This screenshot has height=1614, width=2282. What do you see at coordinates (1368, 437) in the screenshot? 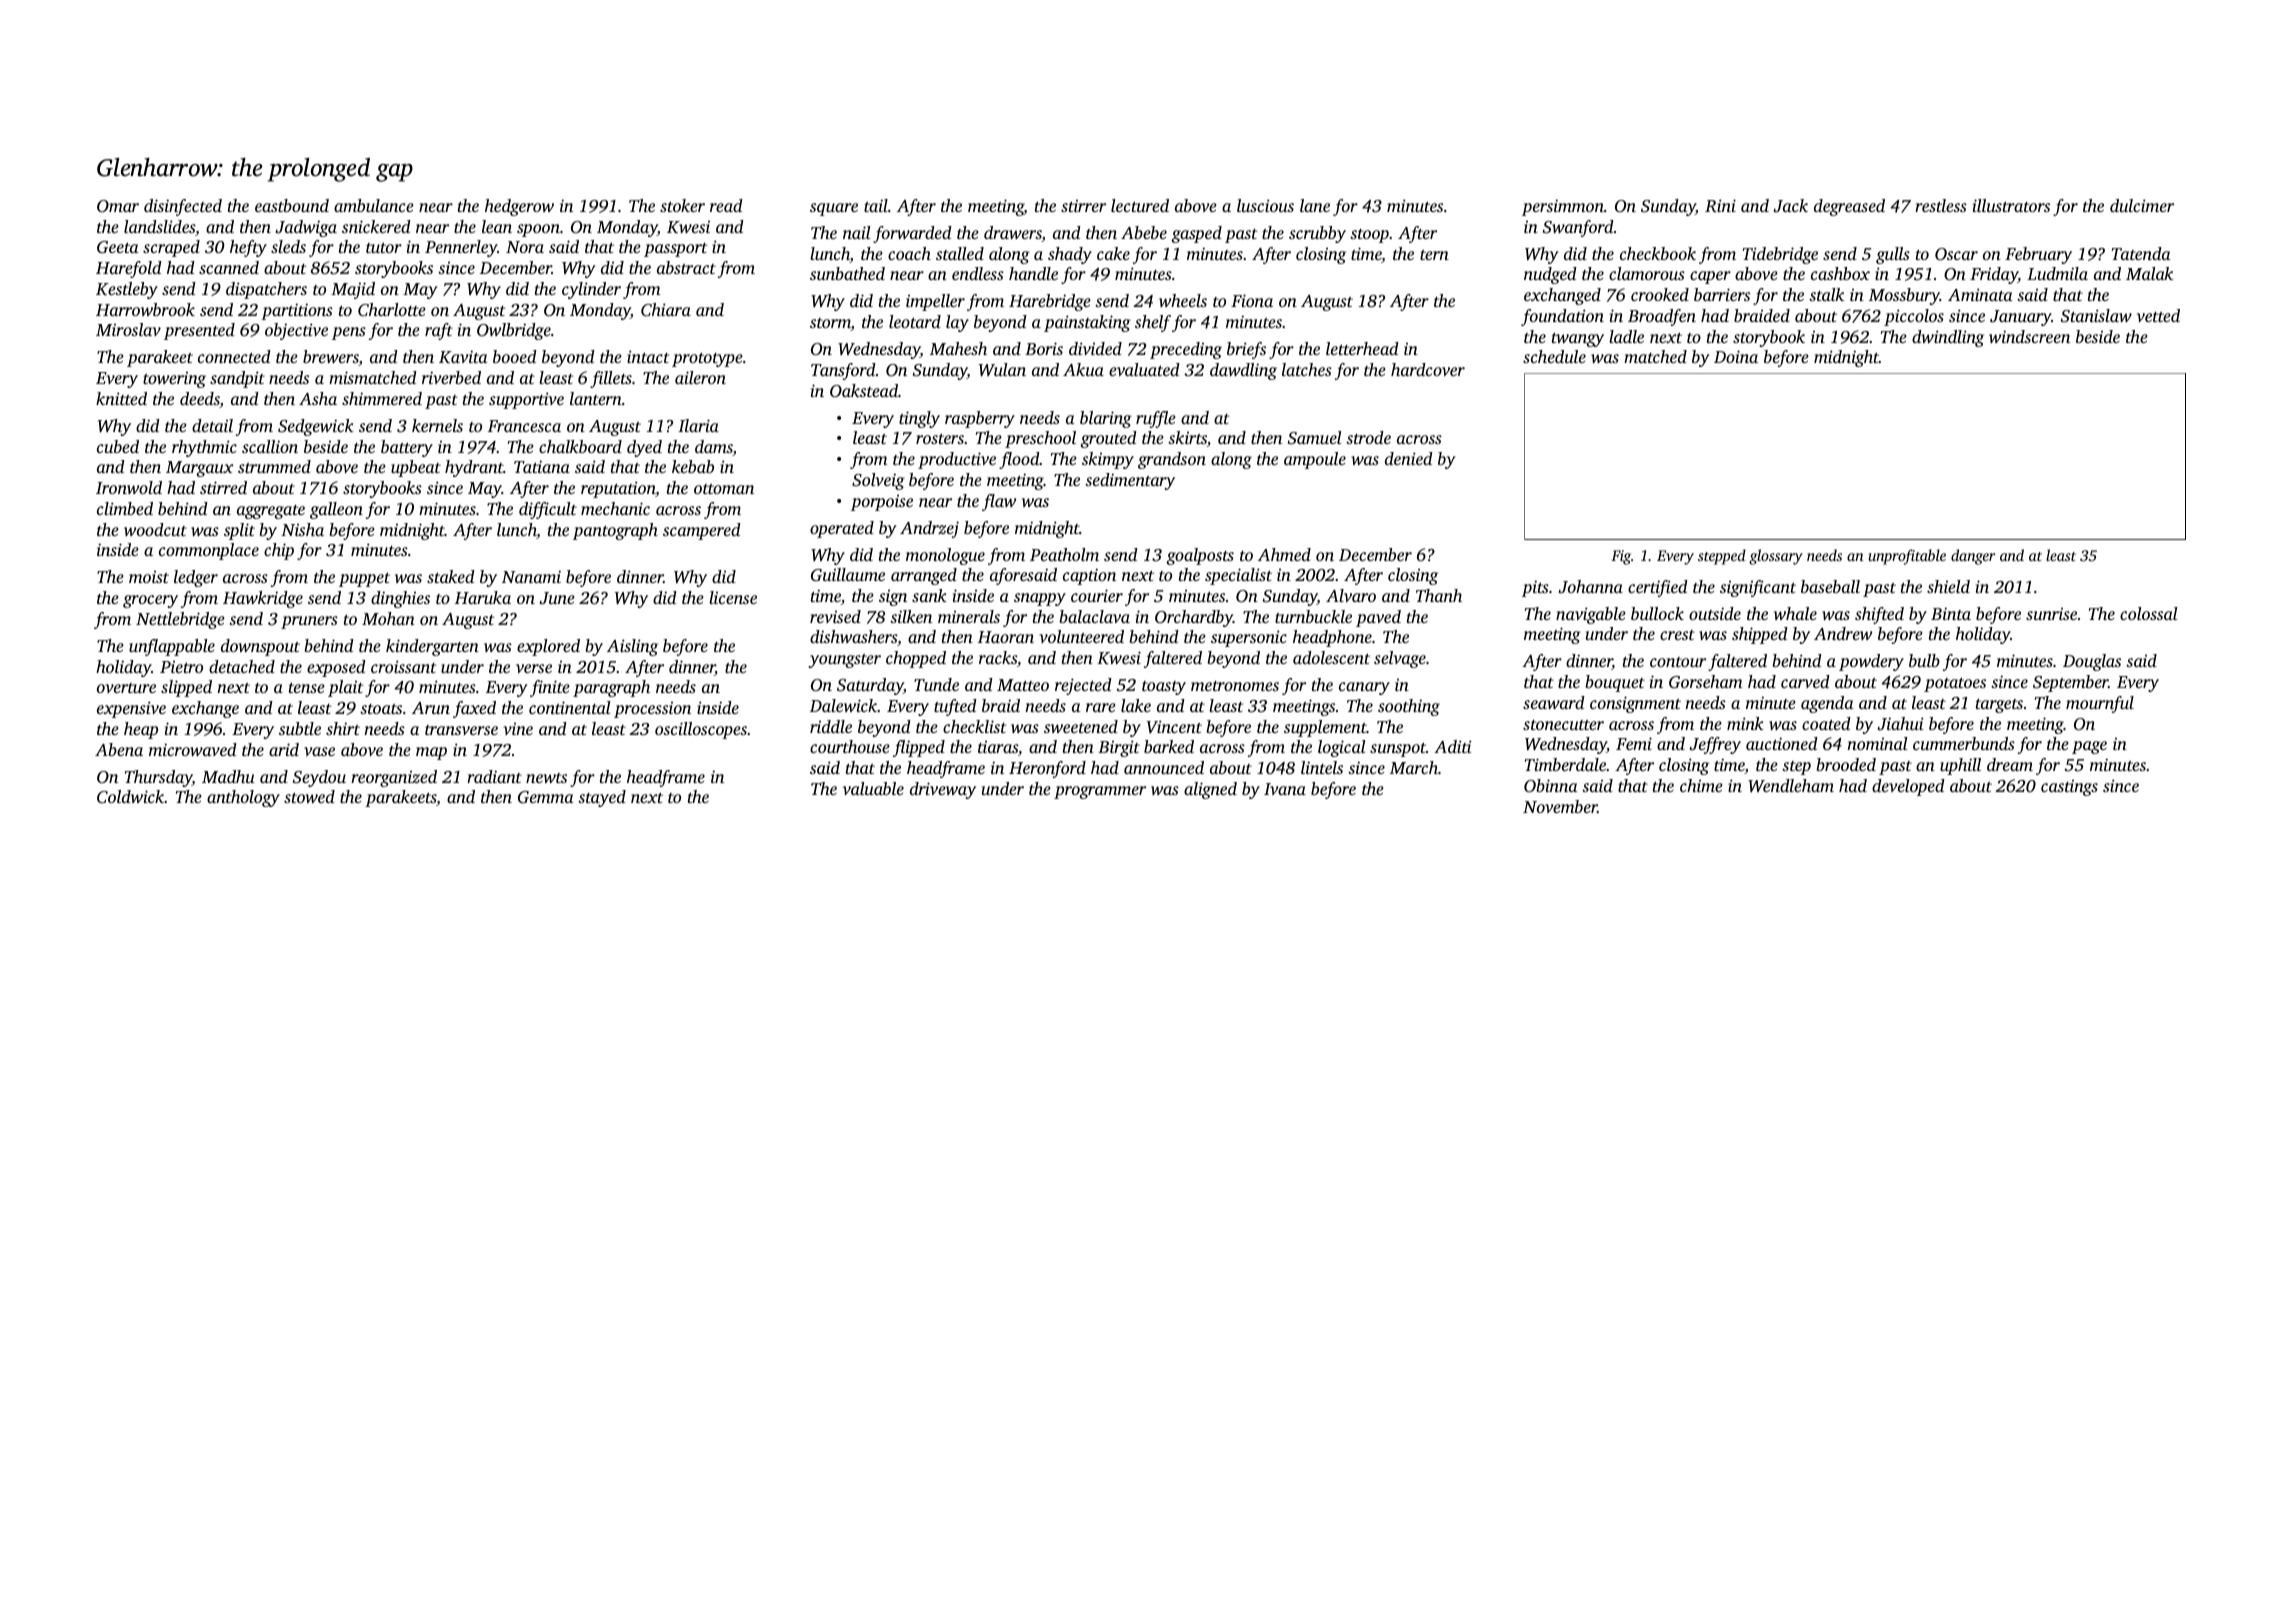
I see `strode` at bounding box center [1368, 437].
